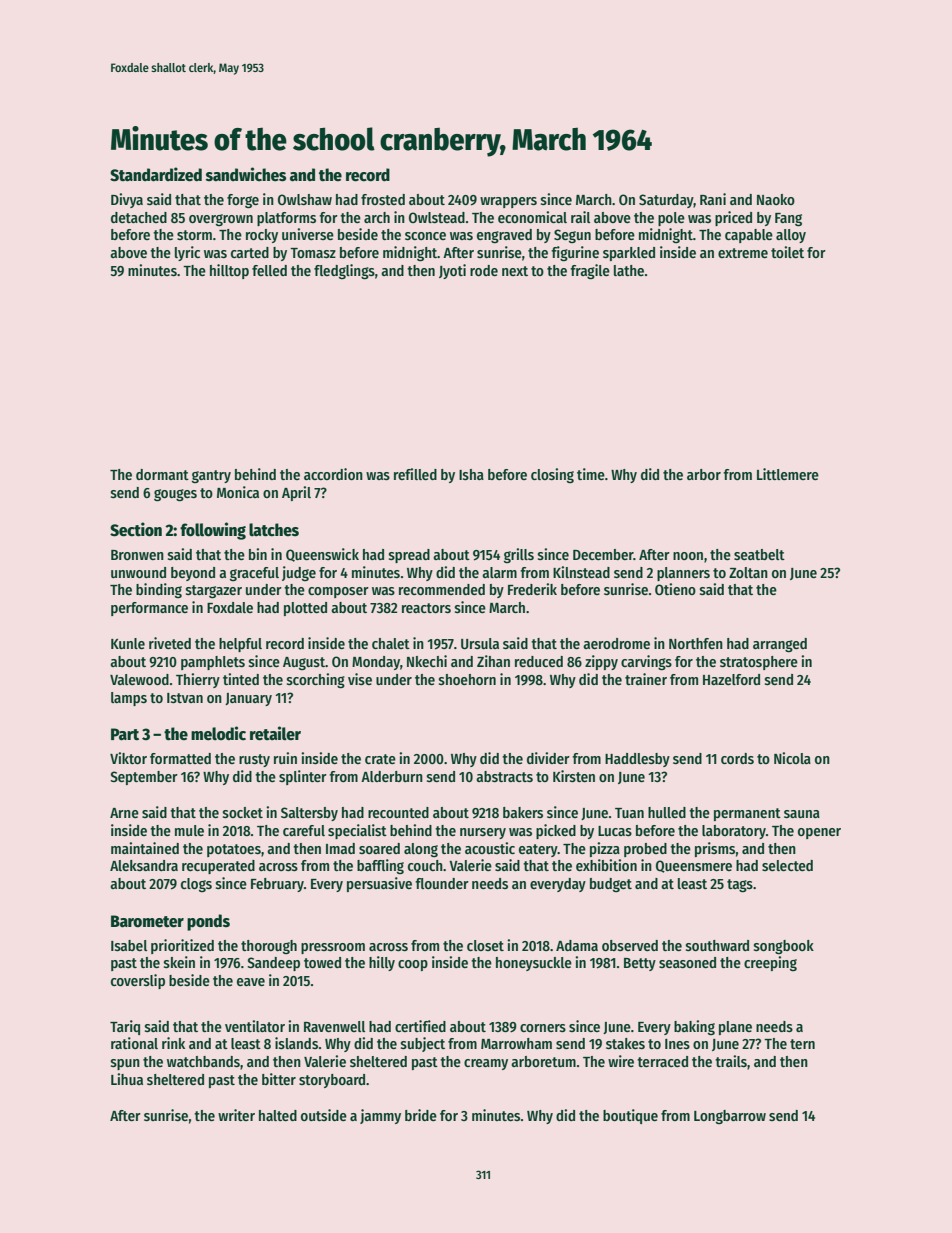  What do you see at coordinates (731, 679) in the screenshot?
I see `Hazelford` at bounding box center [731, 679].
